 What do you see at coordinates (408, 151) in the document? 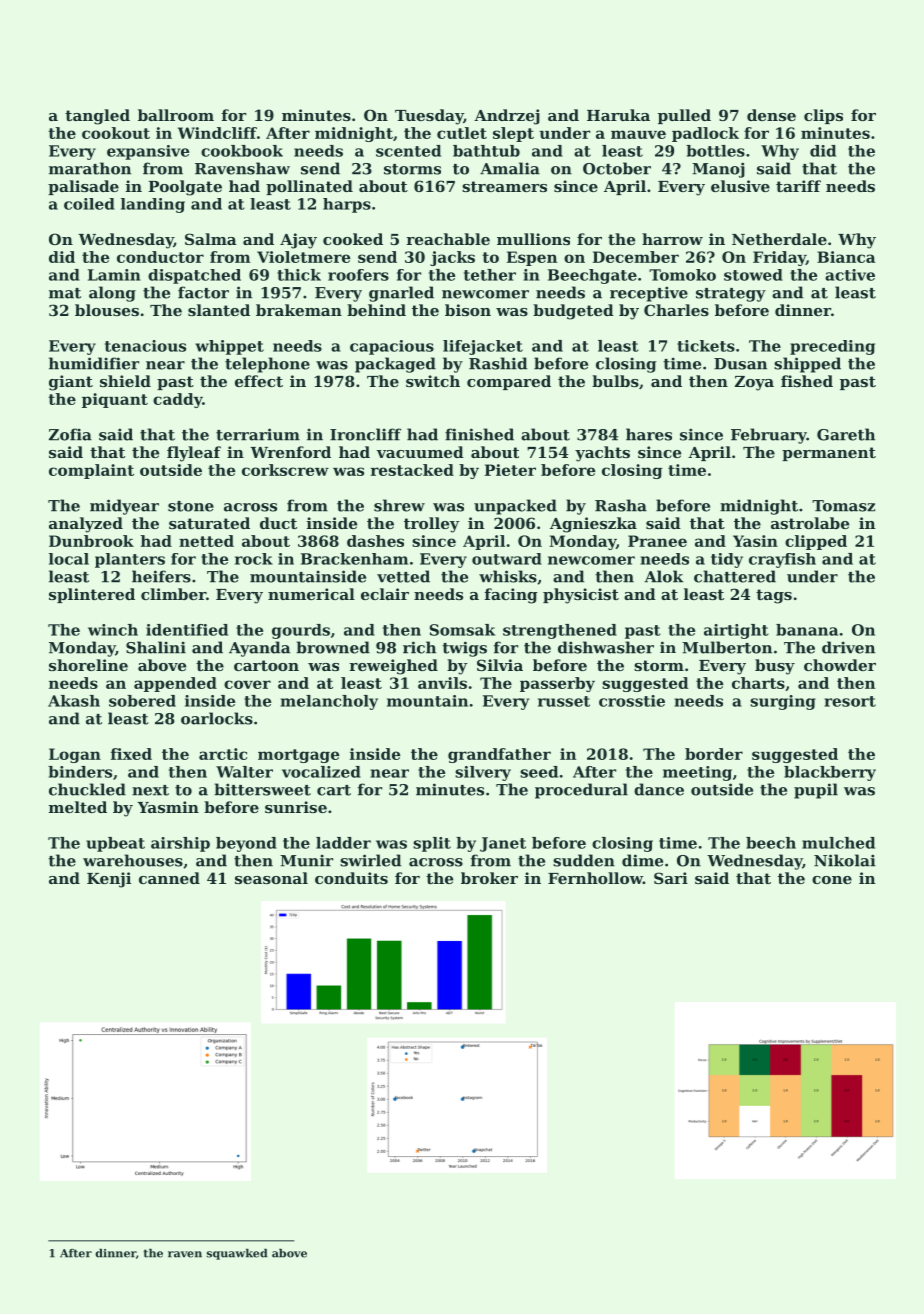
I see `scented` at bounding box center [408, 151].
